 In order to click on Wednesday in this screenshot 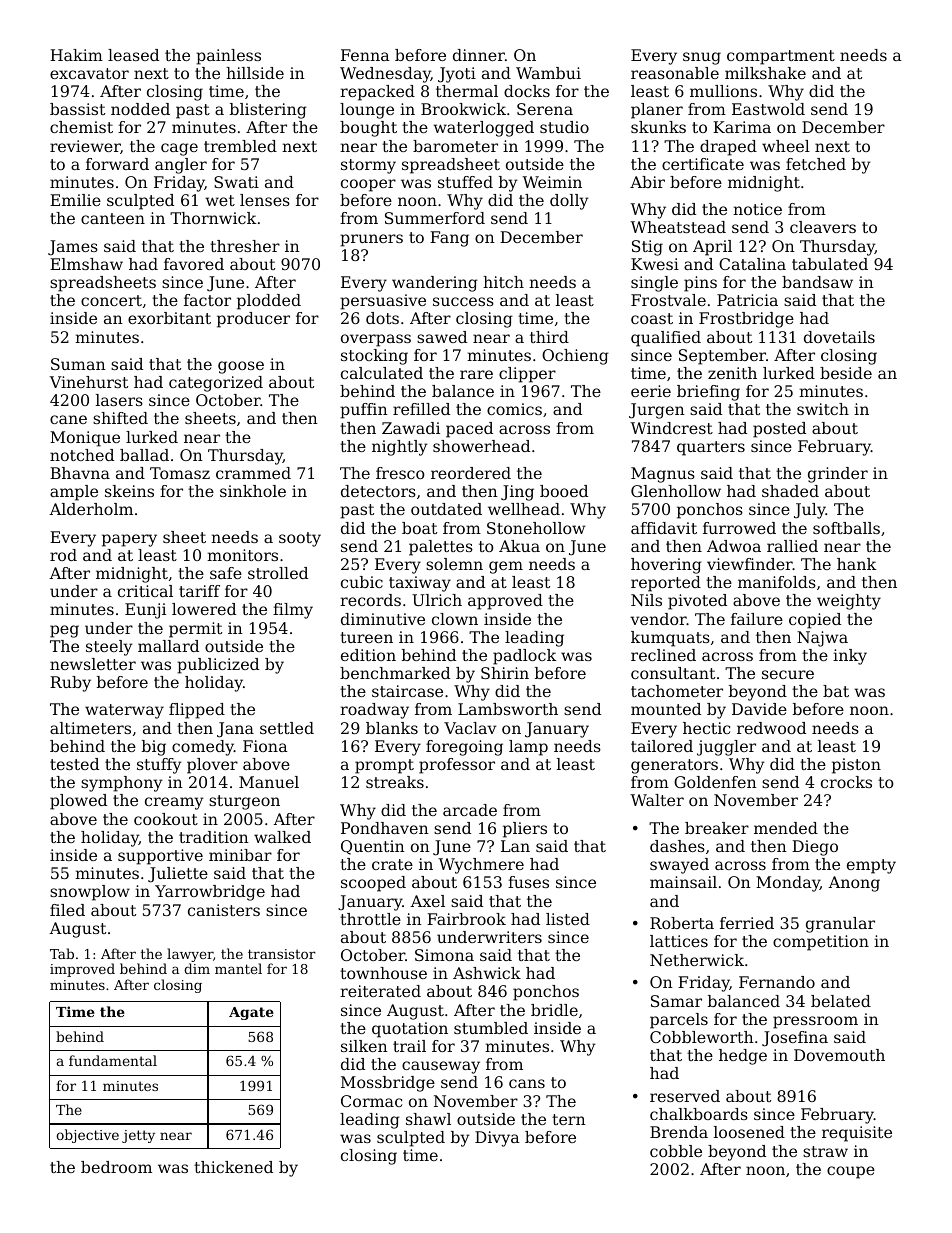, I will do `click(385, 75)`.
